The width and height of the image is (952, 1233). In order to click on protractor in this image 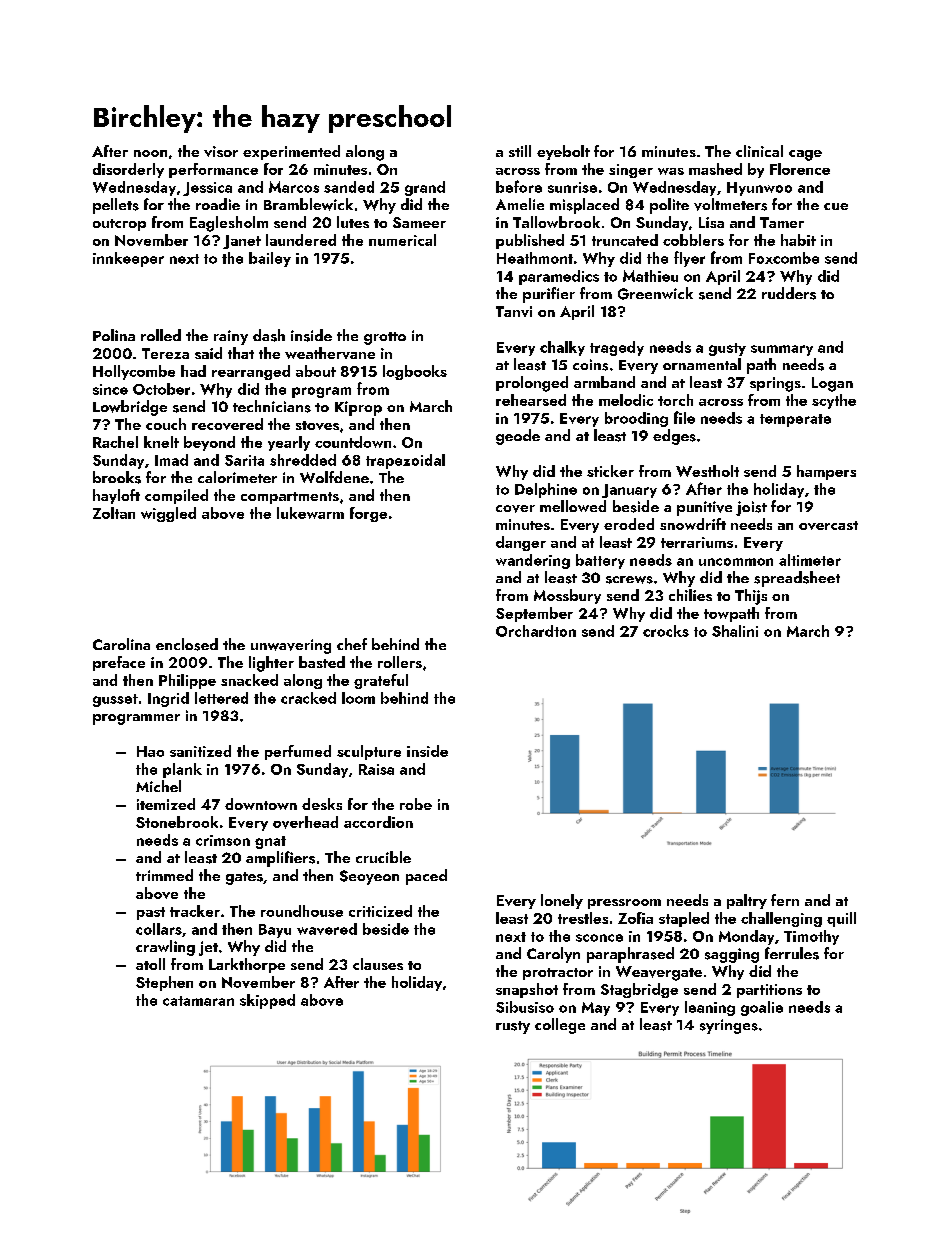, I will do `click(558, 974)`.
